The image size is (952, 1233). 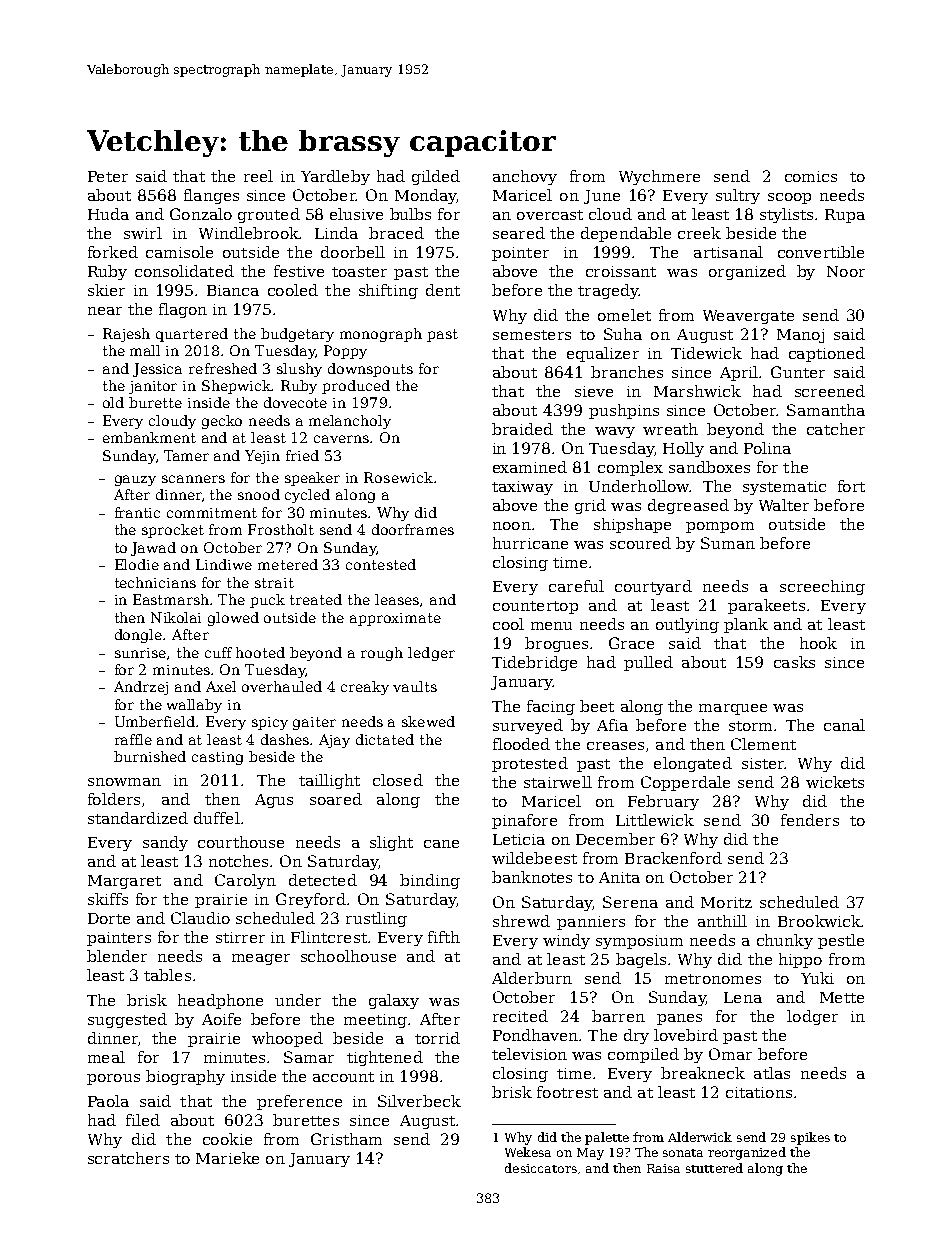 I want to click on binding, so click(x=430, y=881).
